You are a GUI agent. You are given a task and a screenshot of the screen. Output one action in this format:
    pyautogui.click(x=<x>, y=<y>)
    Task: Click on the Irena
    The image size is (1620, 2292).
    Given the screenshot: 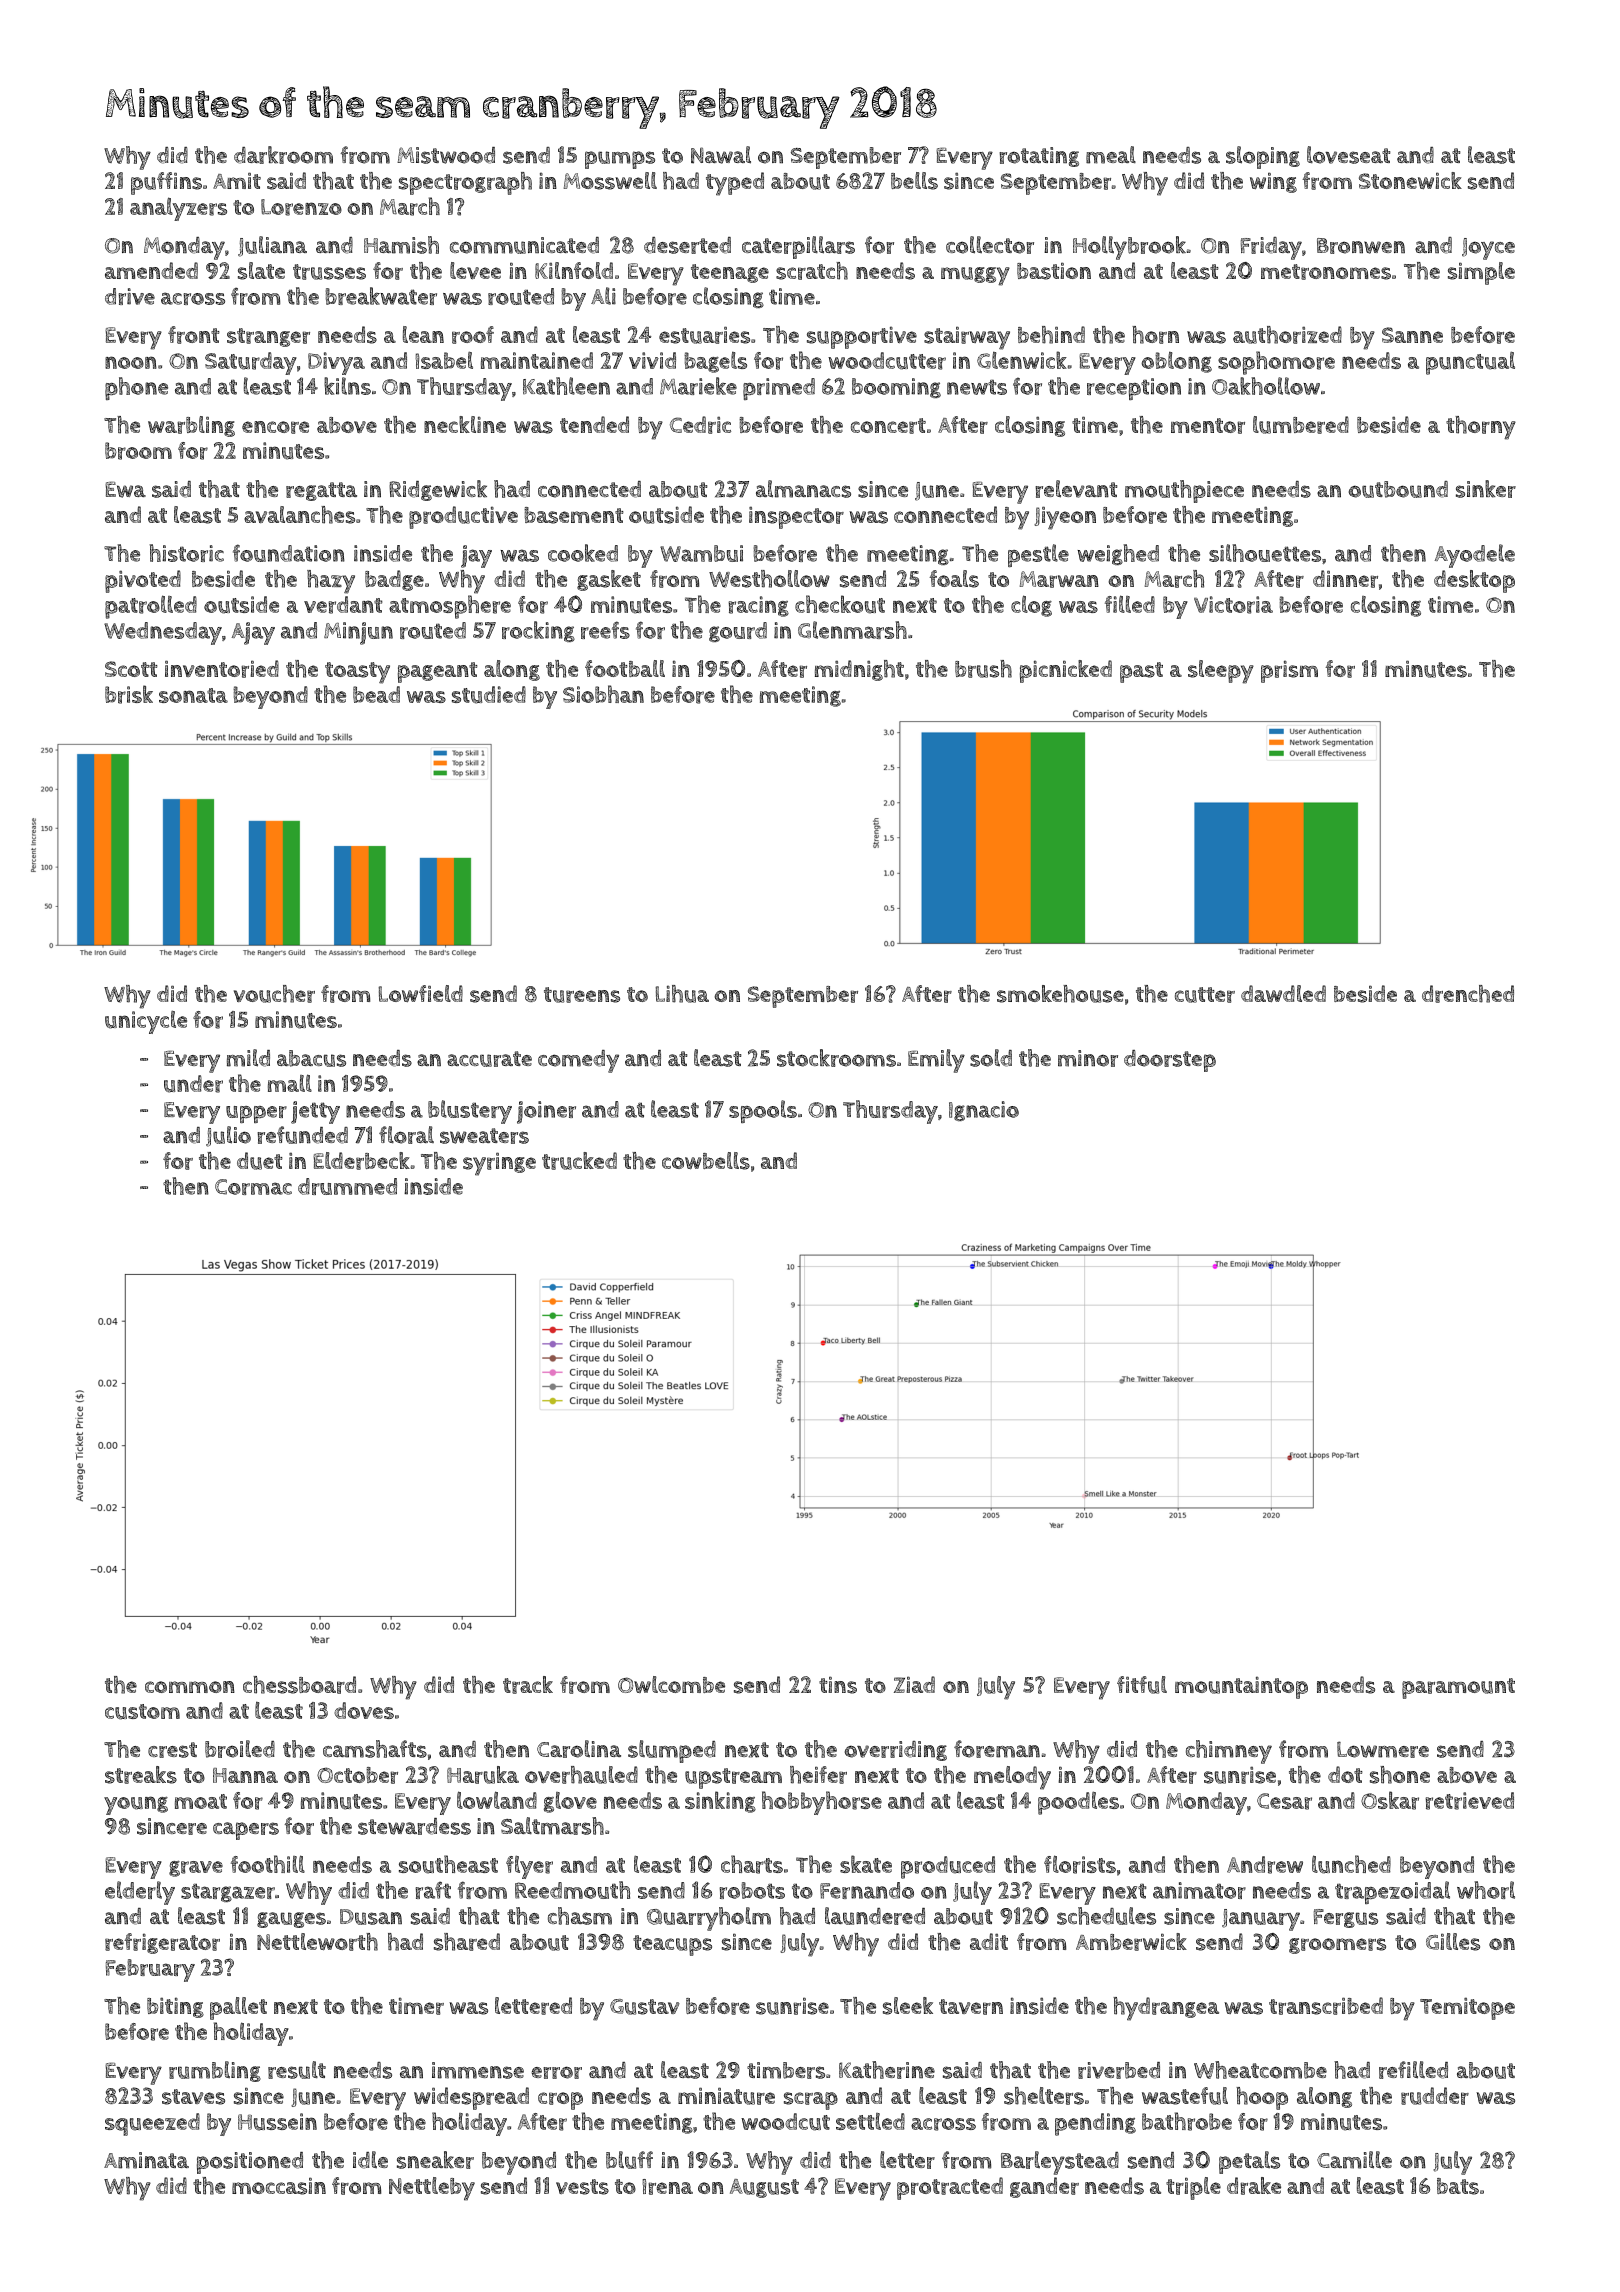 What is the action you would take?
    pyautogui.click(x=667, y=2187)
